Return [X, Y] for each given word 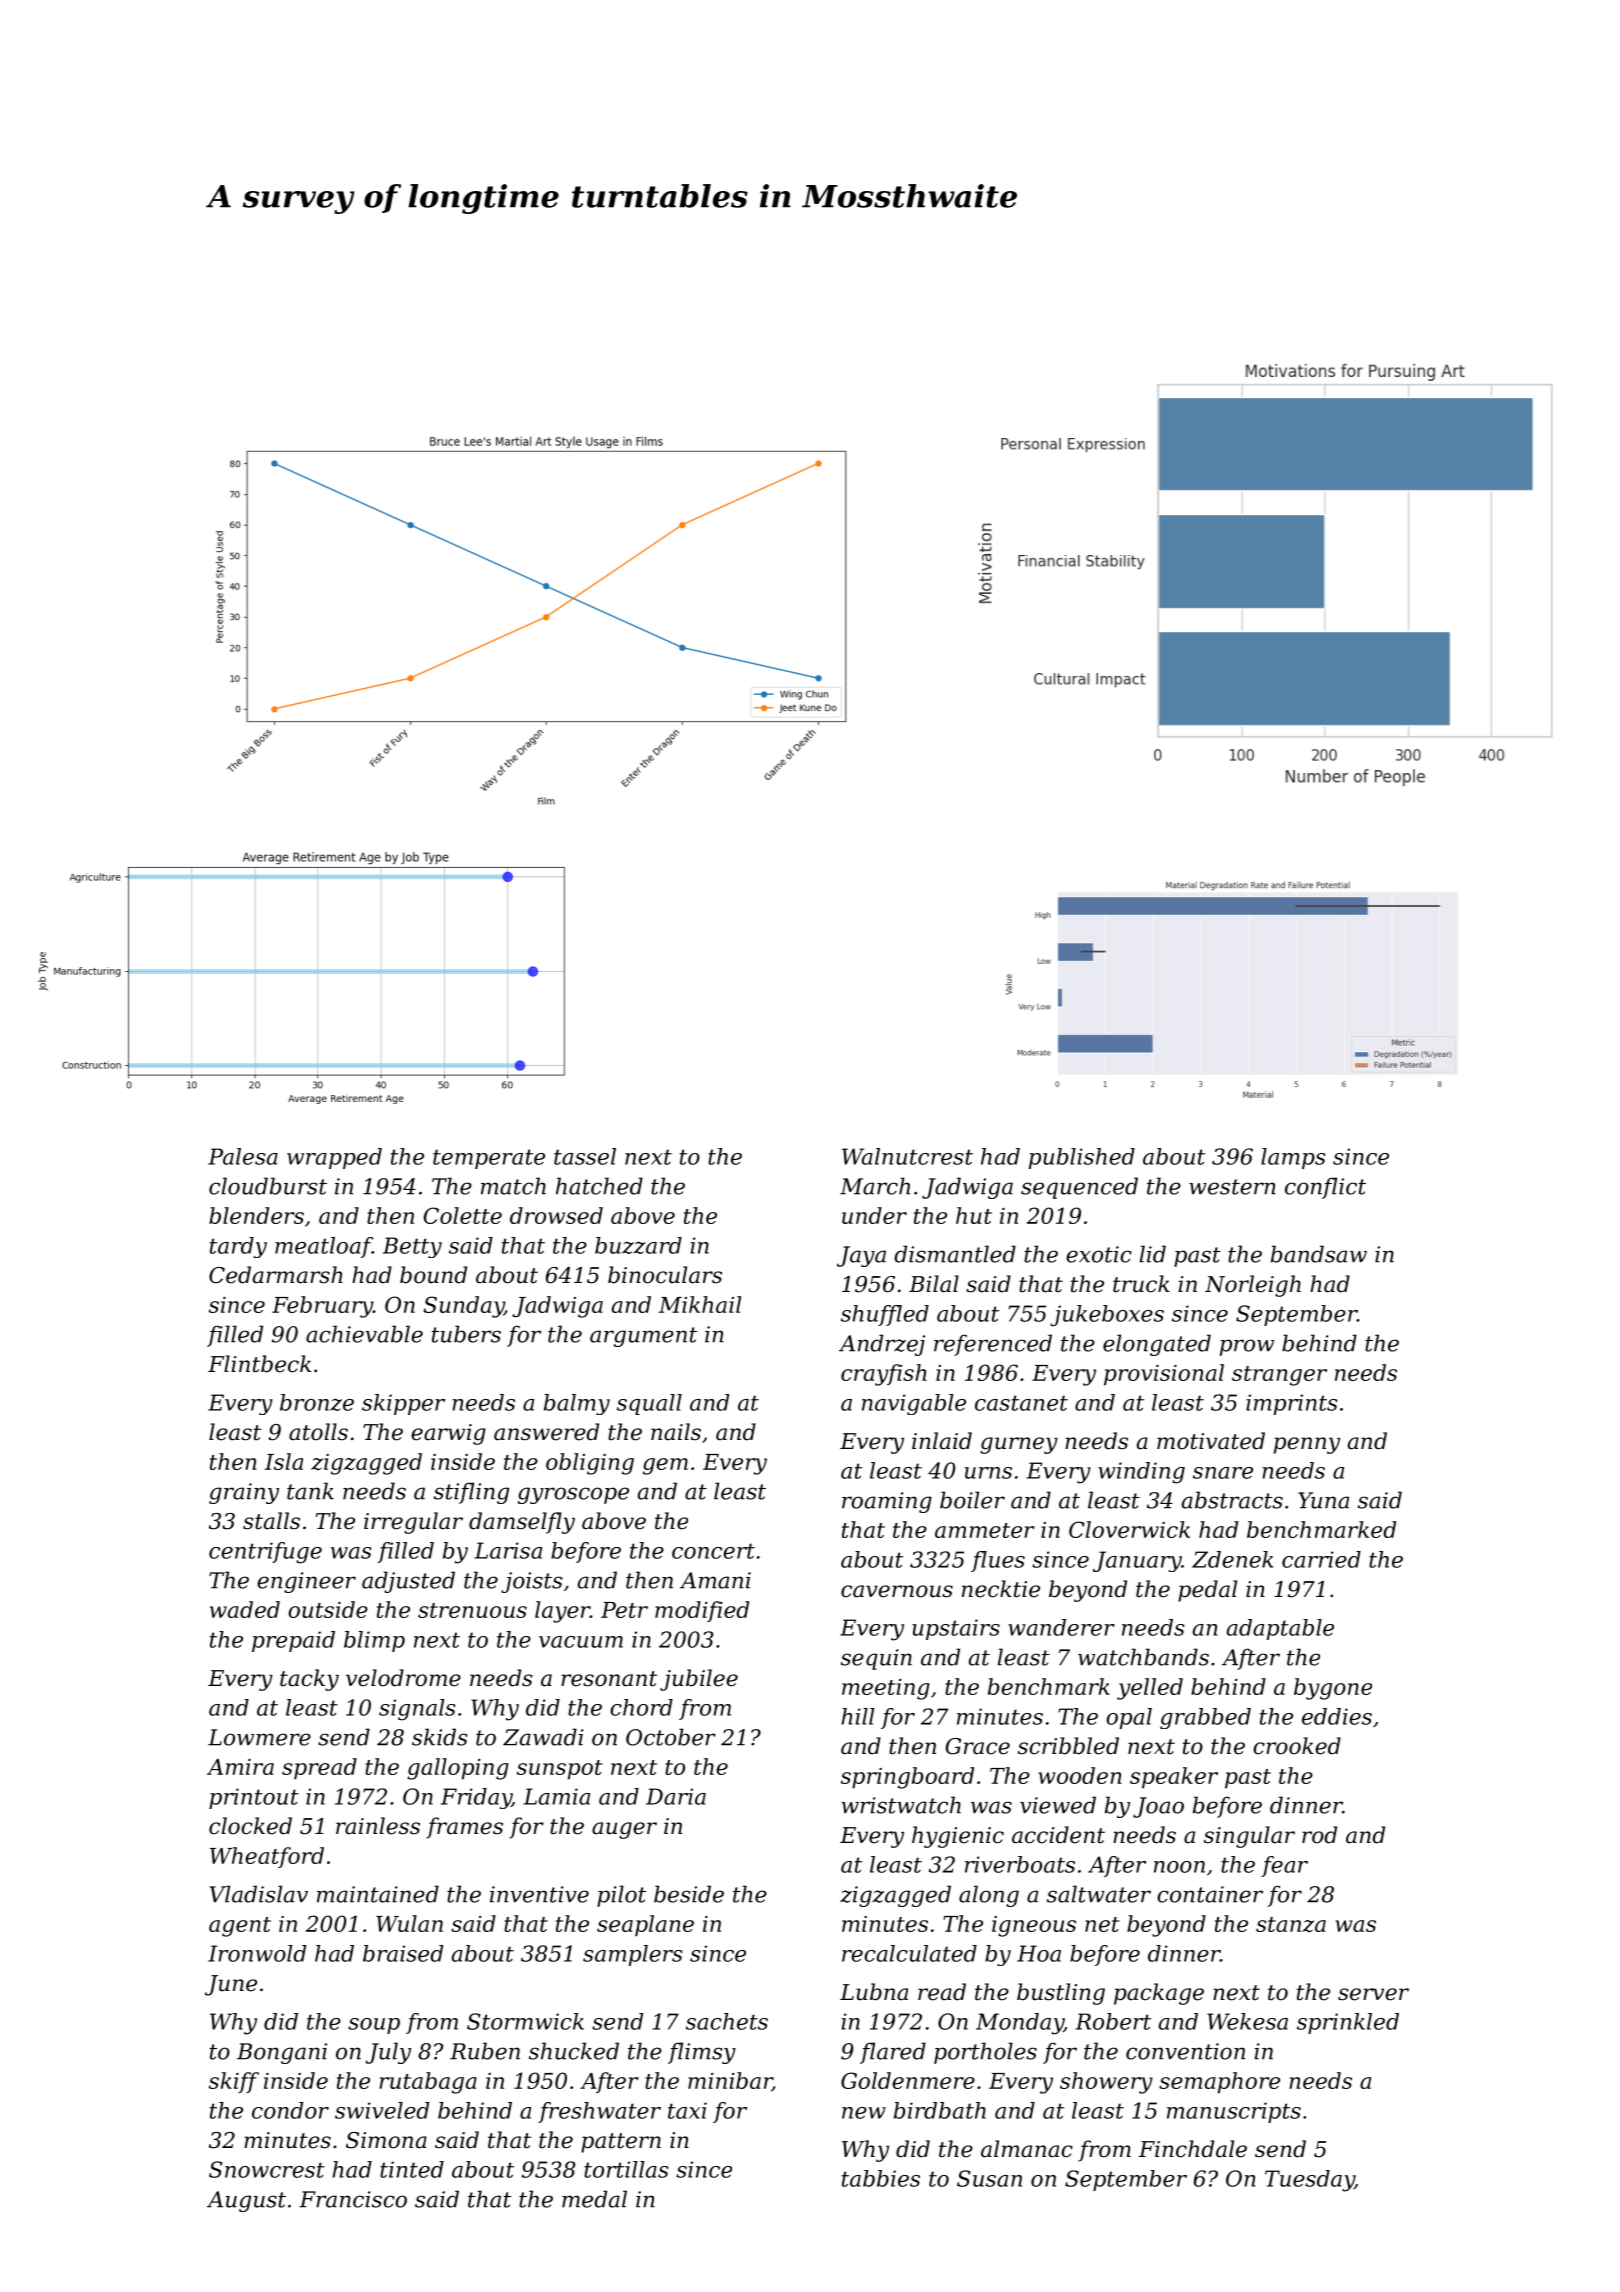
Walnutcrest [907, 1156]
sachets [727, 2021]
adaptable [1280, 1629]
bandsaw [1319, 1254]
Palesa [243, 1156]
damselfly [522, 1523]
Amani [715, 1580]
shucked [574, 2051]
